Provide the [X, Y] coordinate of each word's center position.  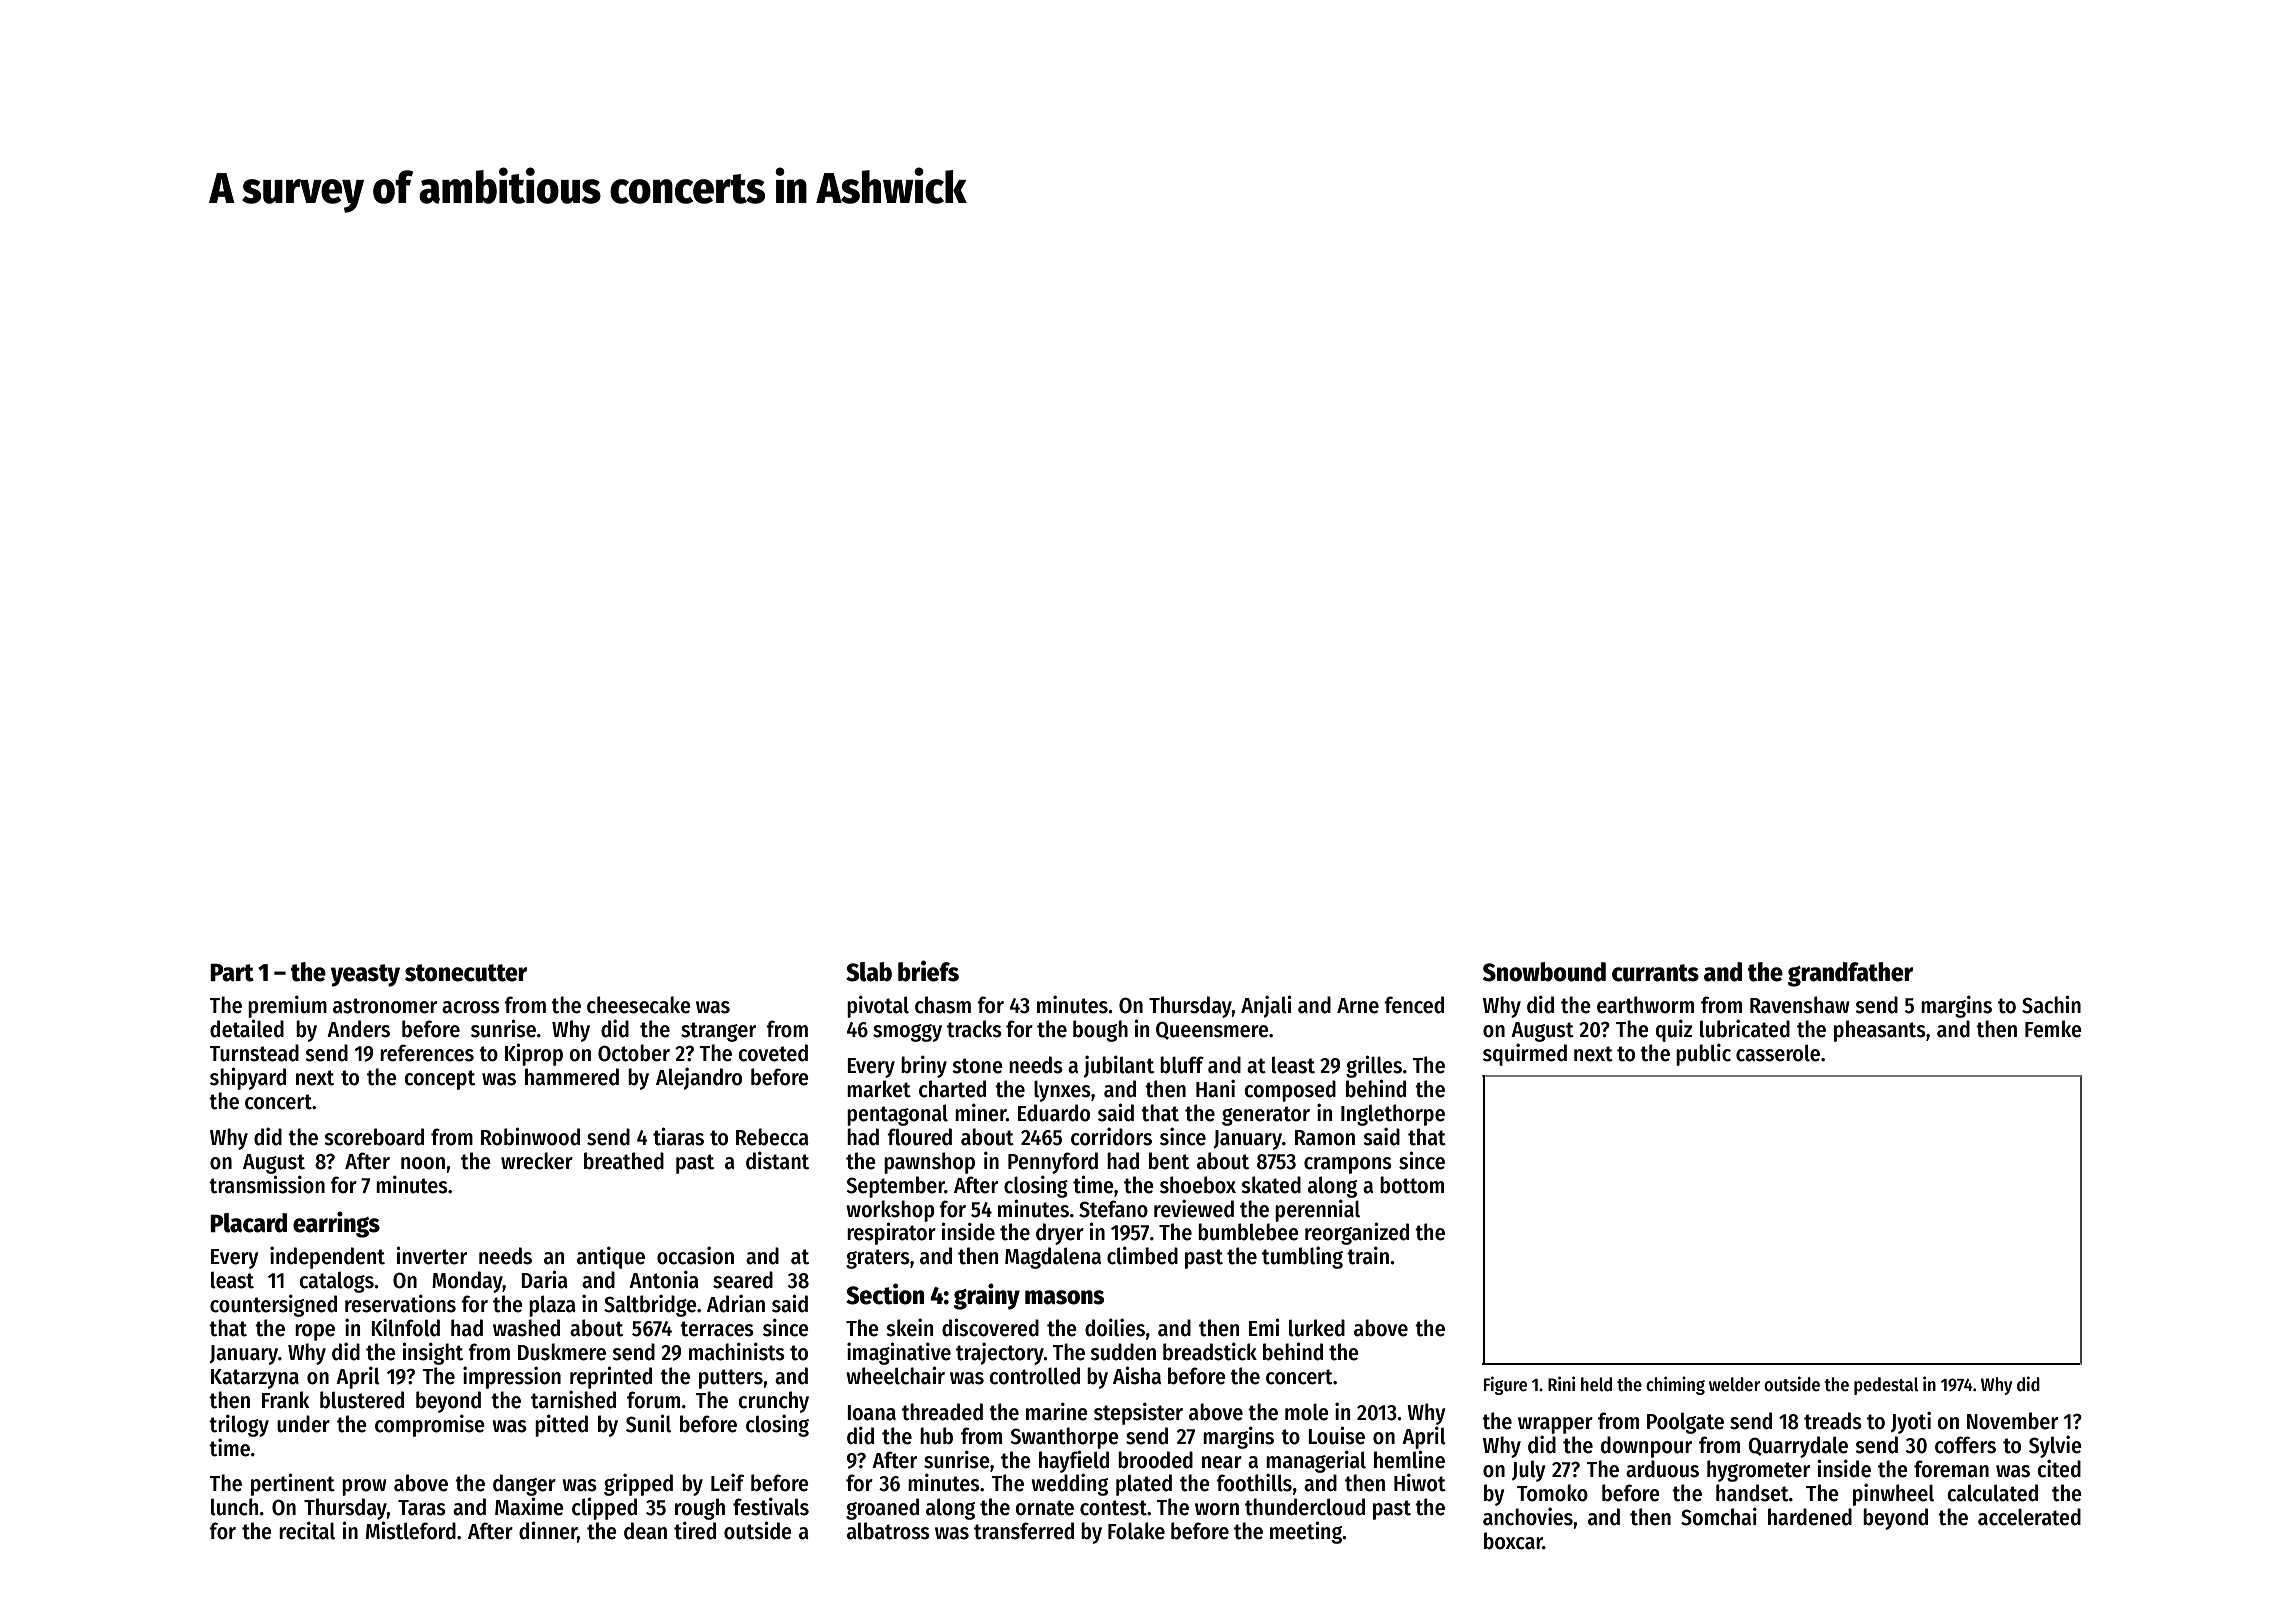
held [1596, 1384]
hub [936, 1436]
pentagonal [897, 1115]
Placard [248, 1223]
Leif [727, 1482]
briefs [928, 971]
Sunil [648, 1423]
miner [980, 1112]
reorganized [1357, 1233]
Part [232, 972]
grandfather [1850, 974]
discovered [990, 1327]
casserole [1778, 1053]
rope [315, 1332]
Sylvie [2055, 1446]
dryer [1060, 1234]
